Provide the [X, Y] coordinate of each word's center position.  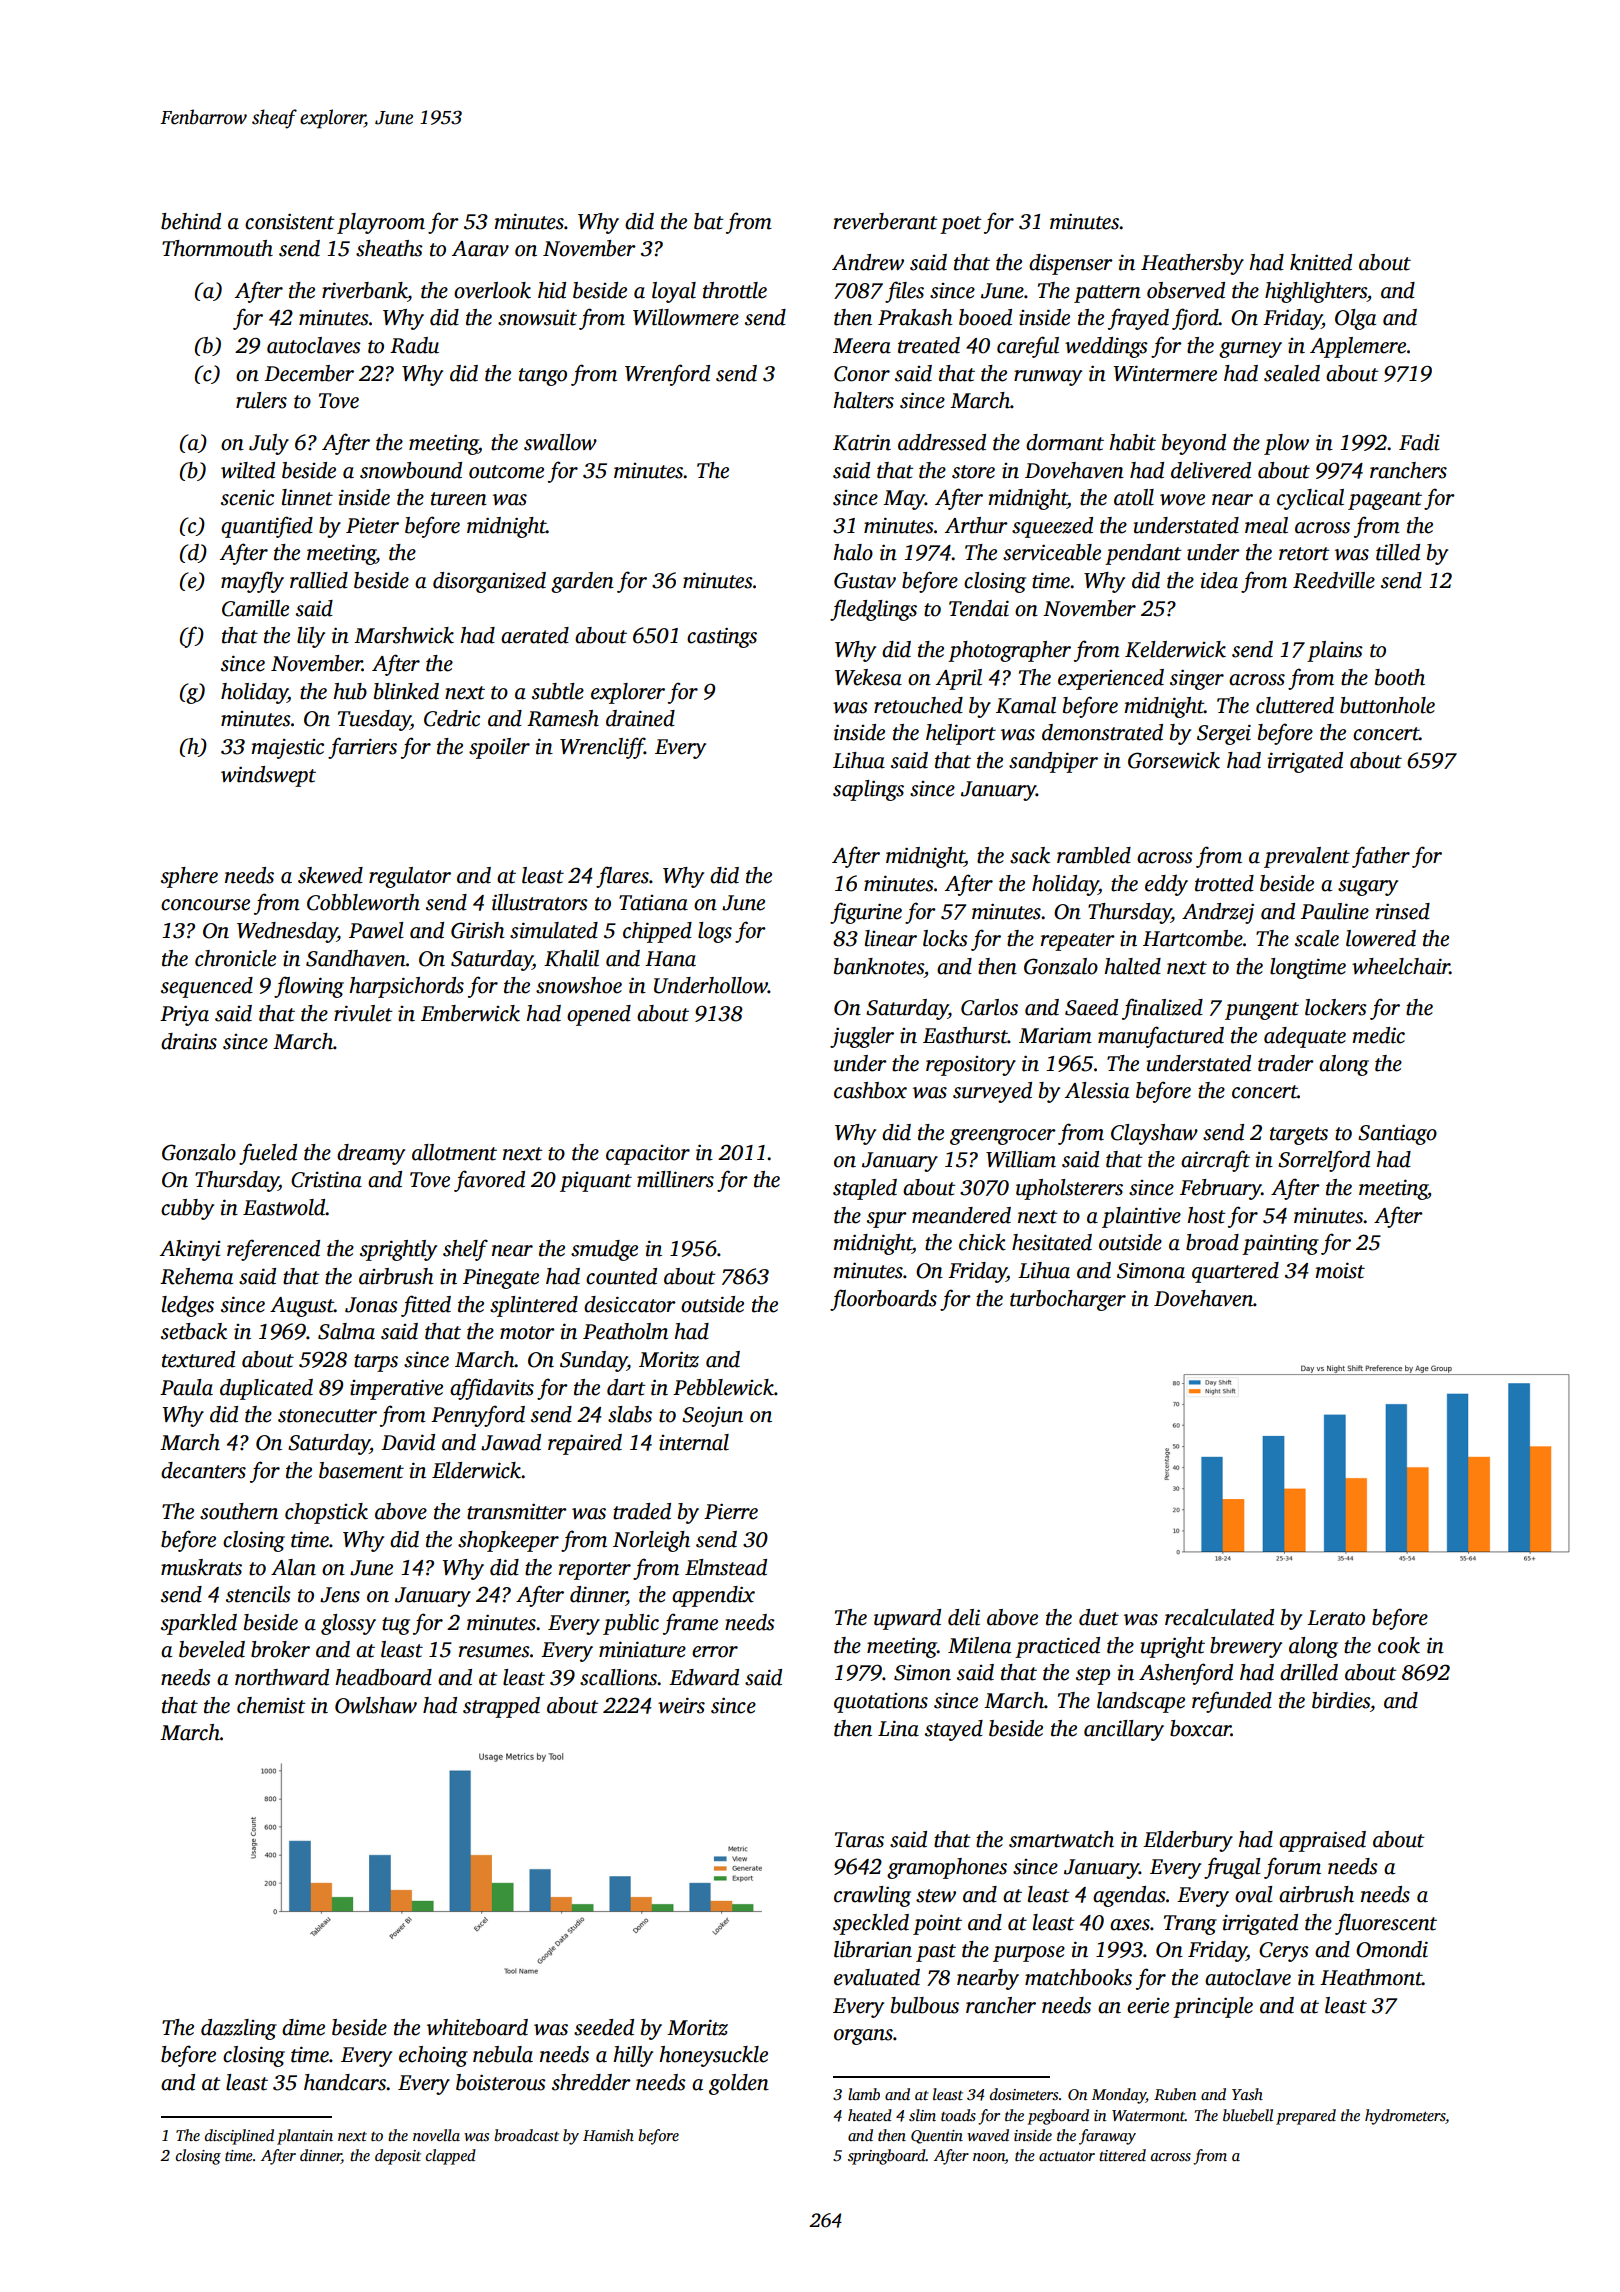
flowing [309, 987]
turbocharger [1068, 1300]
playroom [381, 223]
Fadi [1419, 442]
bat [709, 221]
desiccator [630, 1304]
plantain [305, 2137]
